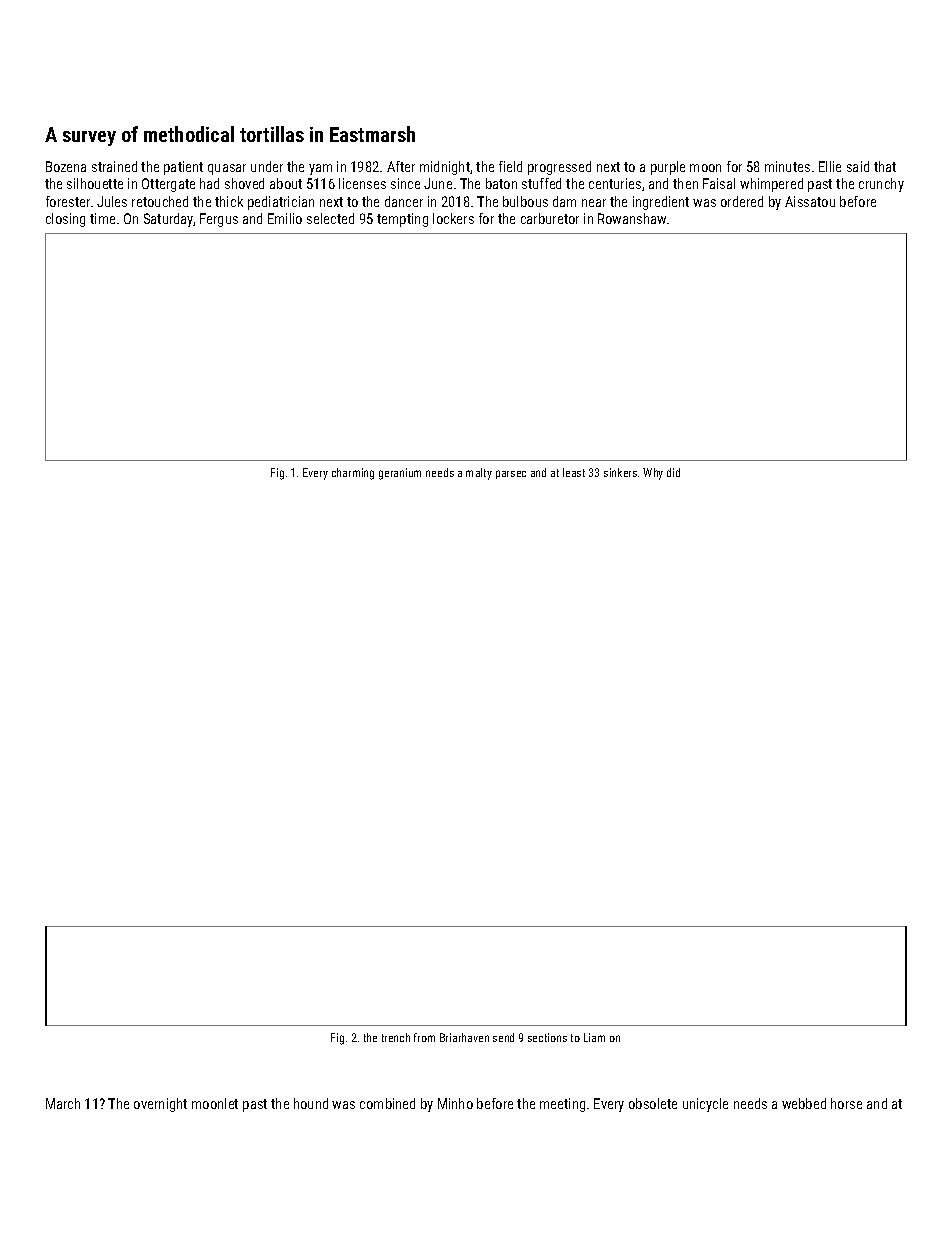 The image size is (952, 1233). What do you see at coordinates (114, 166) in the page?
I see `strained` at bounding box center [114, 166].
